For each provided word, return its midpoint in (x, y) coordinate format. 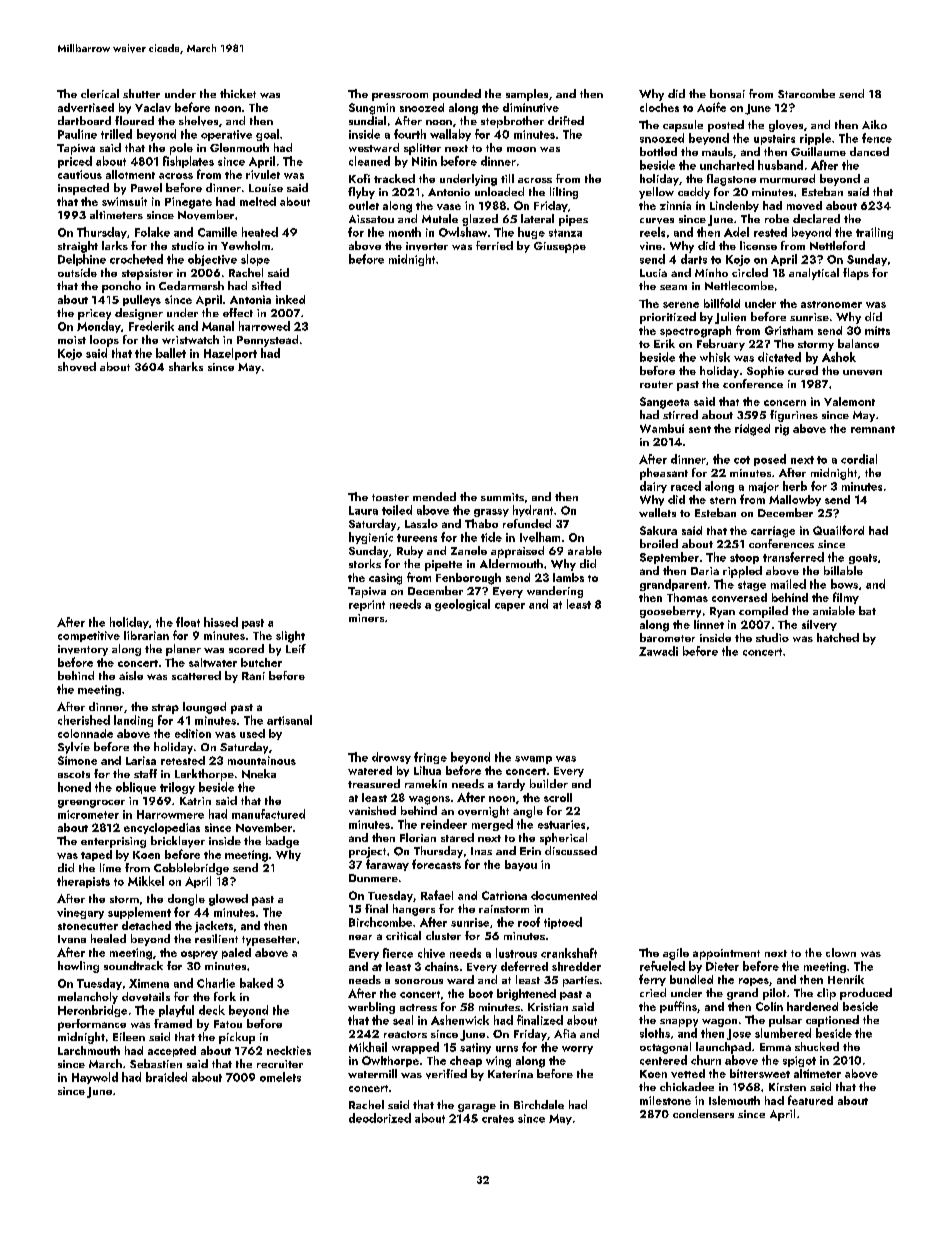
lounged (204, 708)
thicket (238, 93)
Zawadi (658, 651)
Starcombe (806, 93)
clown (841, 952)
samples (527, 95)
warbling (371, 1008)
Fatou (228, 1024)
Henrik (846, 979)
